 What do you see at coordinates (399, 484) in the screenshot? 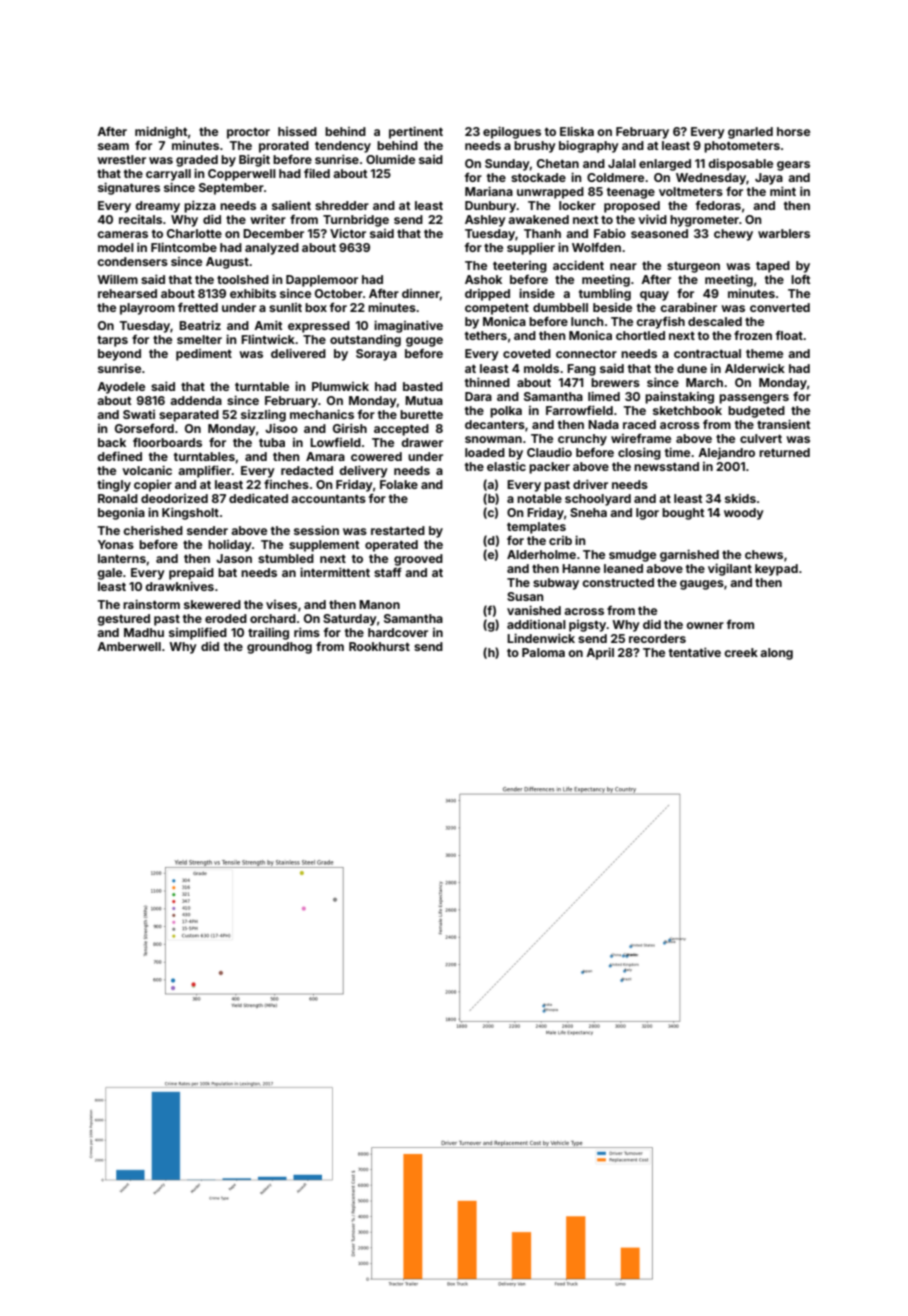
I see `Folake` at bounding box center [399, 484].
